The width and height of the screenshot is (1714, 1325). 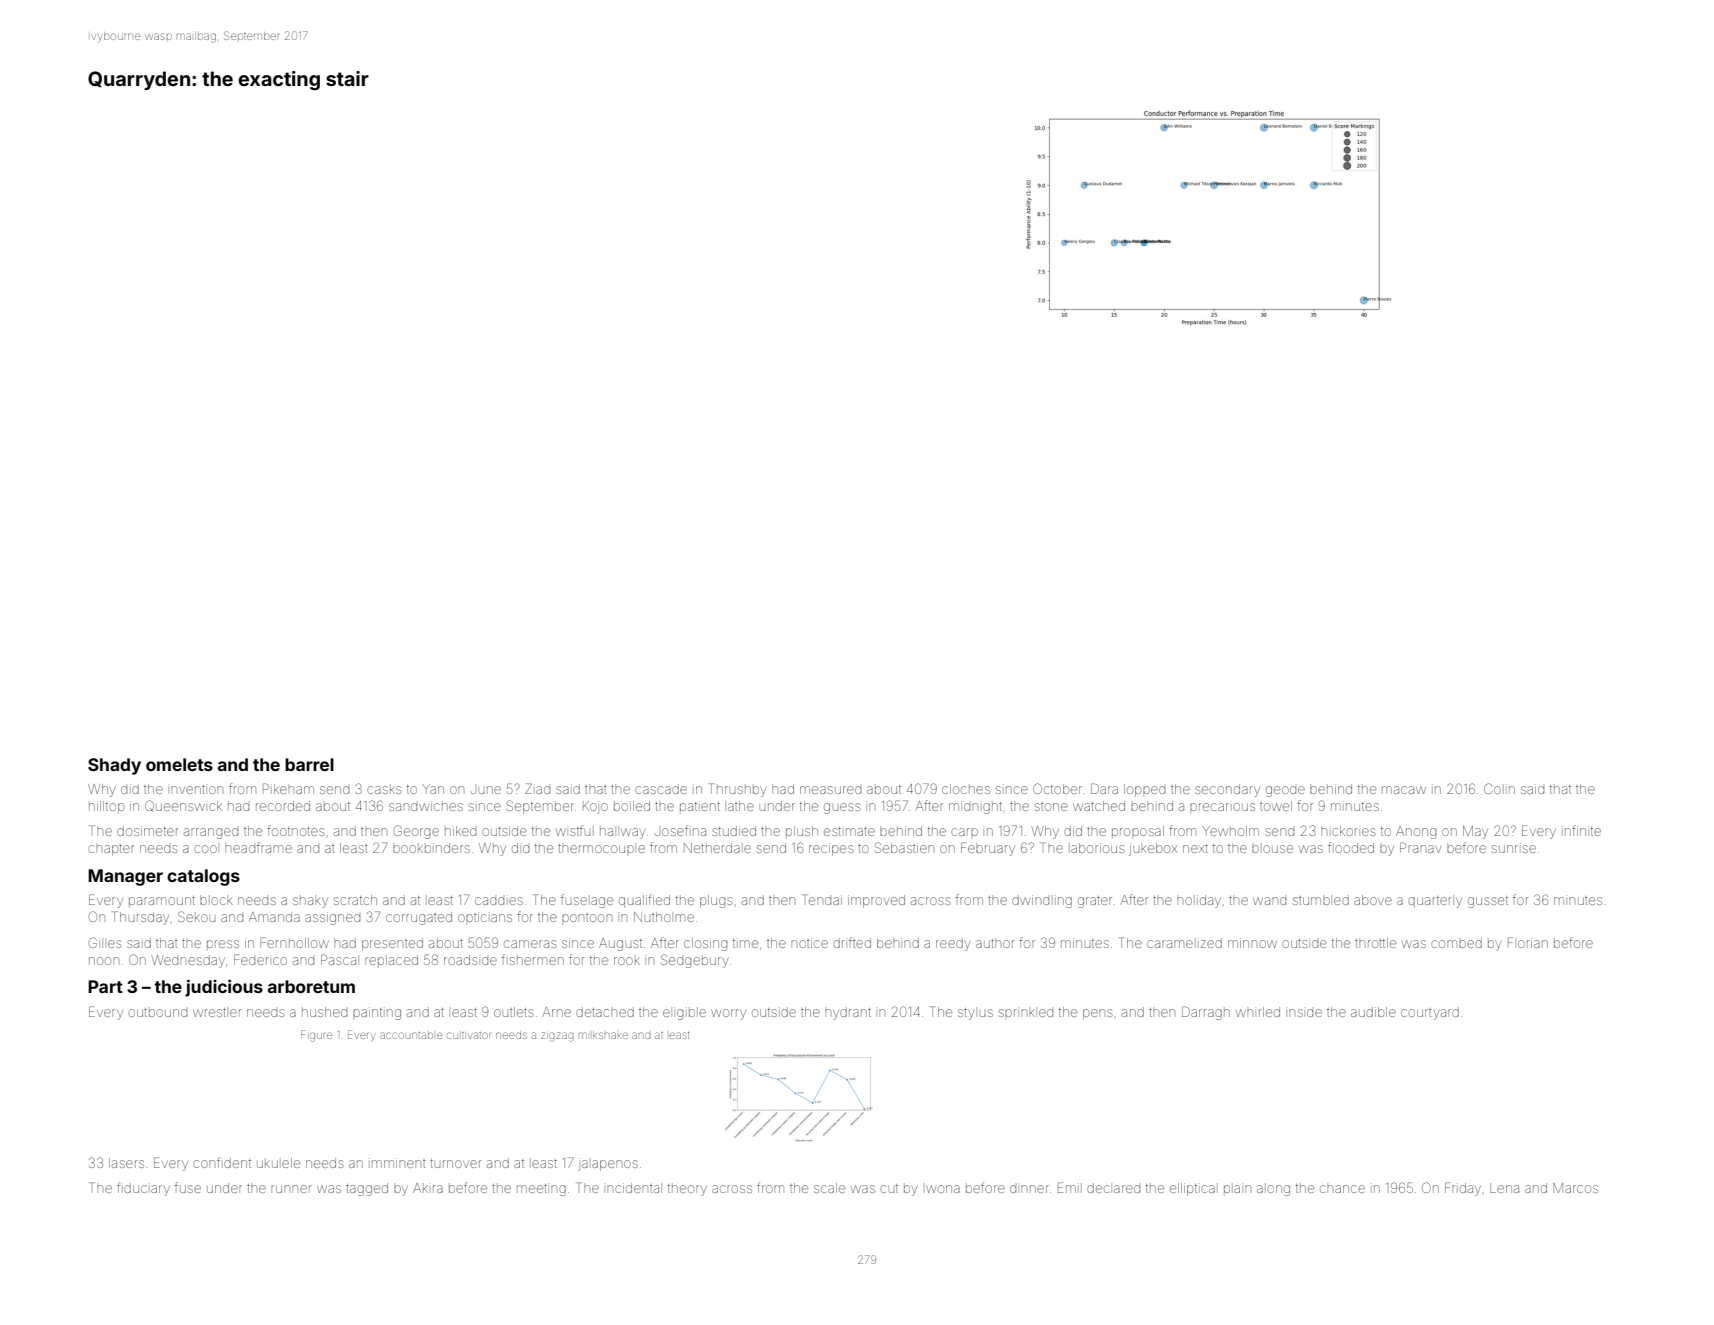 I want to click on caramelized, so click(x=1184, y=943).
